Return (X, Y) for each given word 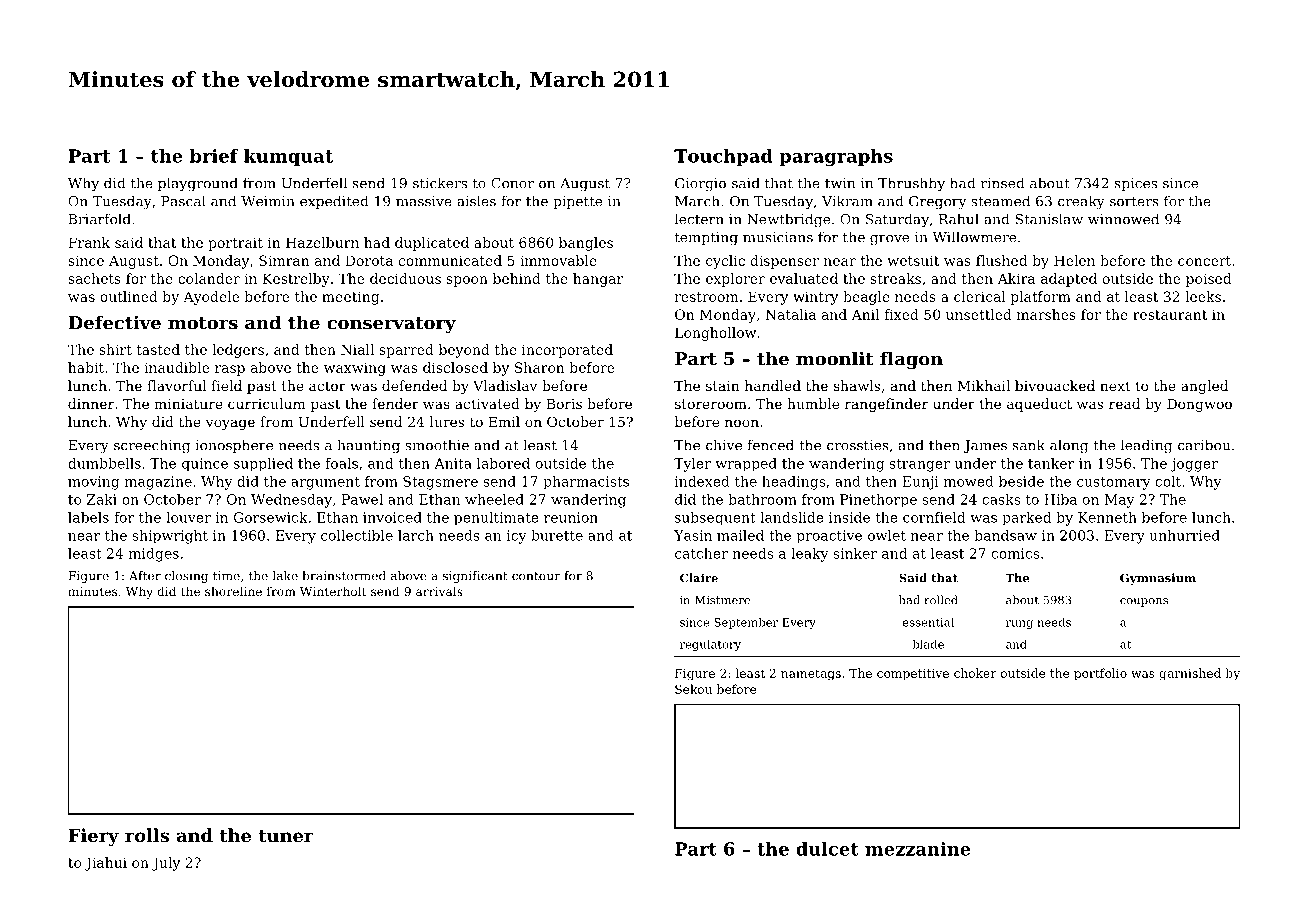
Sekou (693, 689)
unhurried (1184, 535)
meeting (350, 298)
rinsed (1003, 183)
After (145, 576)
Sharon (540, 367)
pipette (577, 202)
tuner (286, 836)
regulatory (710, 645)
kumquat (288, 157)
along (1069, 446)
